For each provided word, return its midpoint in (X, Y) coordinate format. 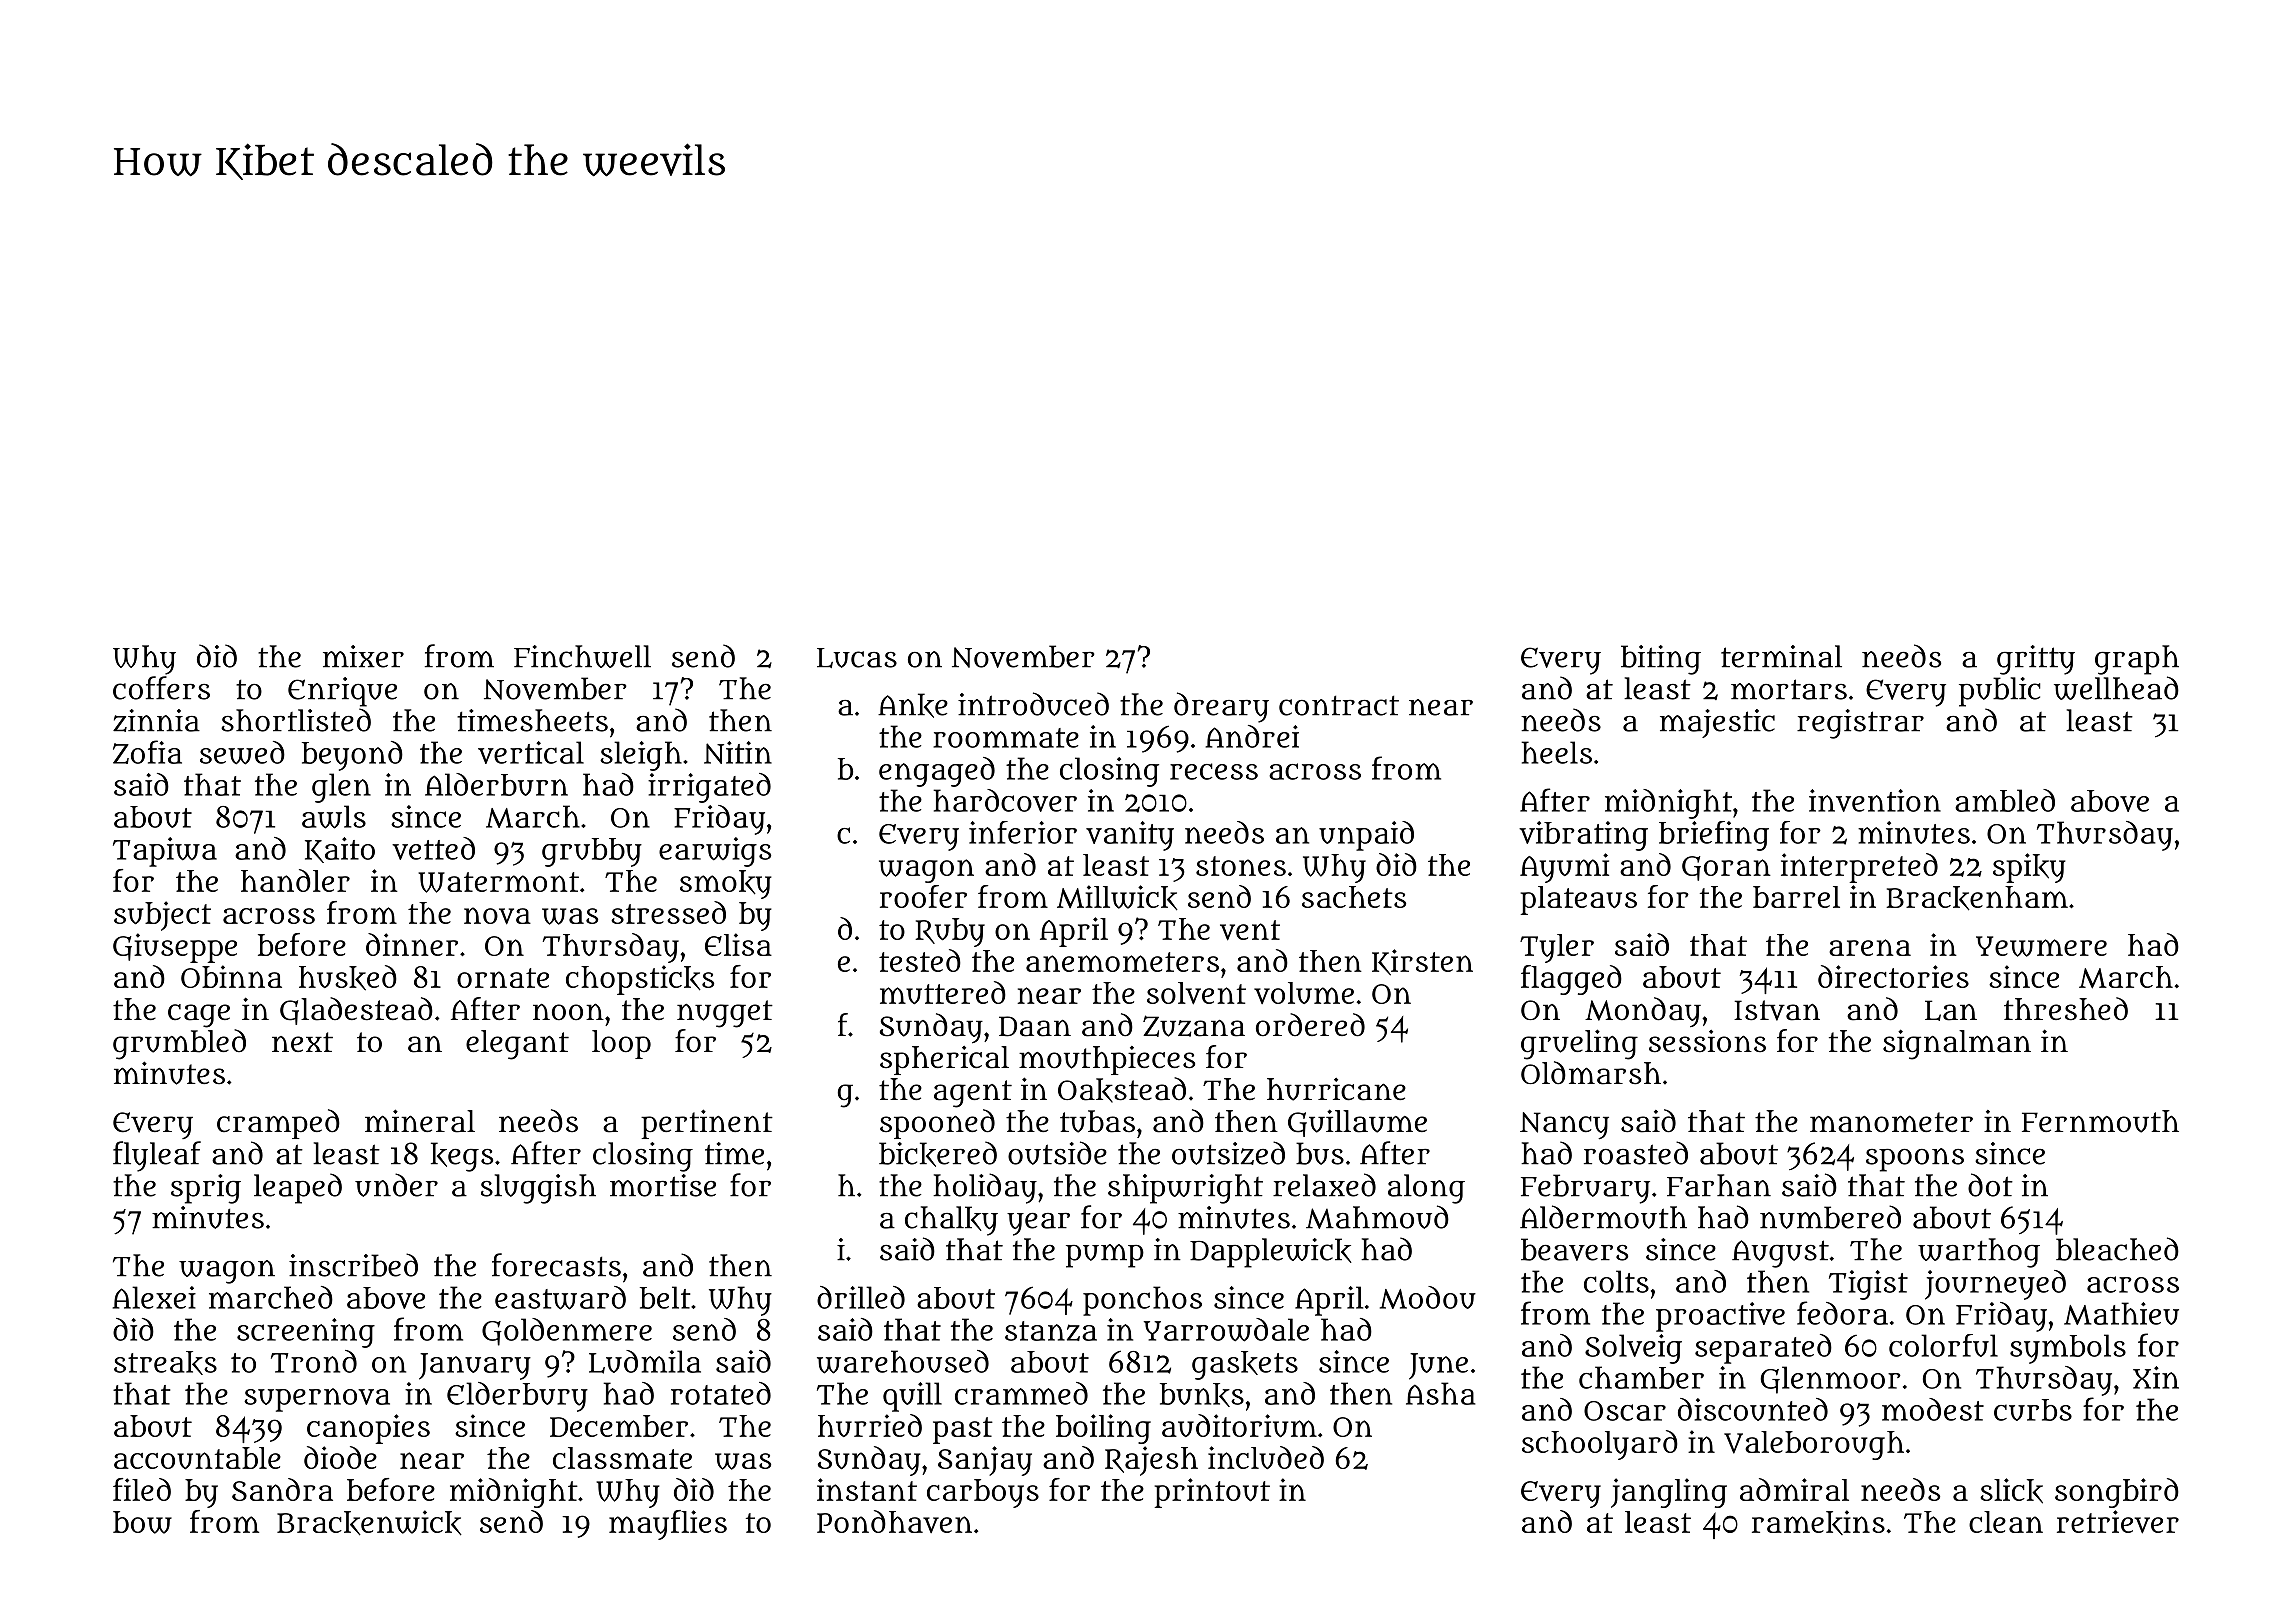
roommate (1006, 738)
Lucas (857, 658)
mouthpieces (1107, 1060)
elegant (517, 1045)
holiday (985, 1188)
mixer (363, 656)
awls (334, 817)
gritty (2036, 660)
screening (306, 1333)
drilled (861, 1297)
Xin (2156, 1377)
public (2000, 692)
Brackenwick (369, 1523)
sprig (206, 1189)
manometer (1891, 1122)
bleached (2117, 1249)
